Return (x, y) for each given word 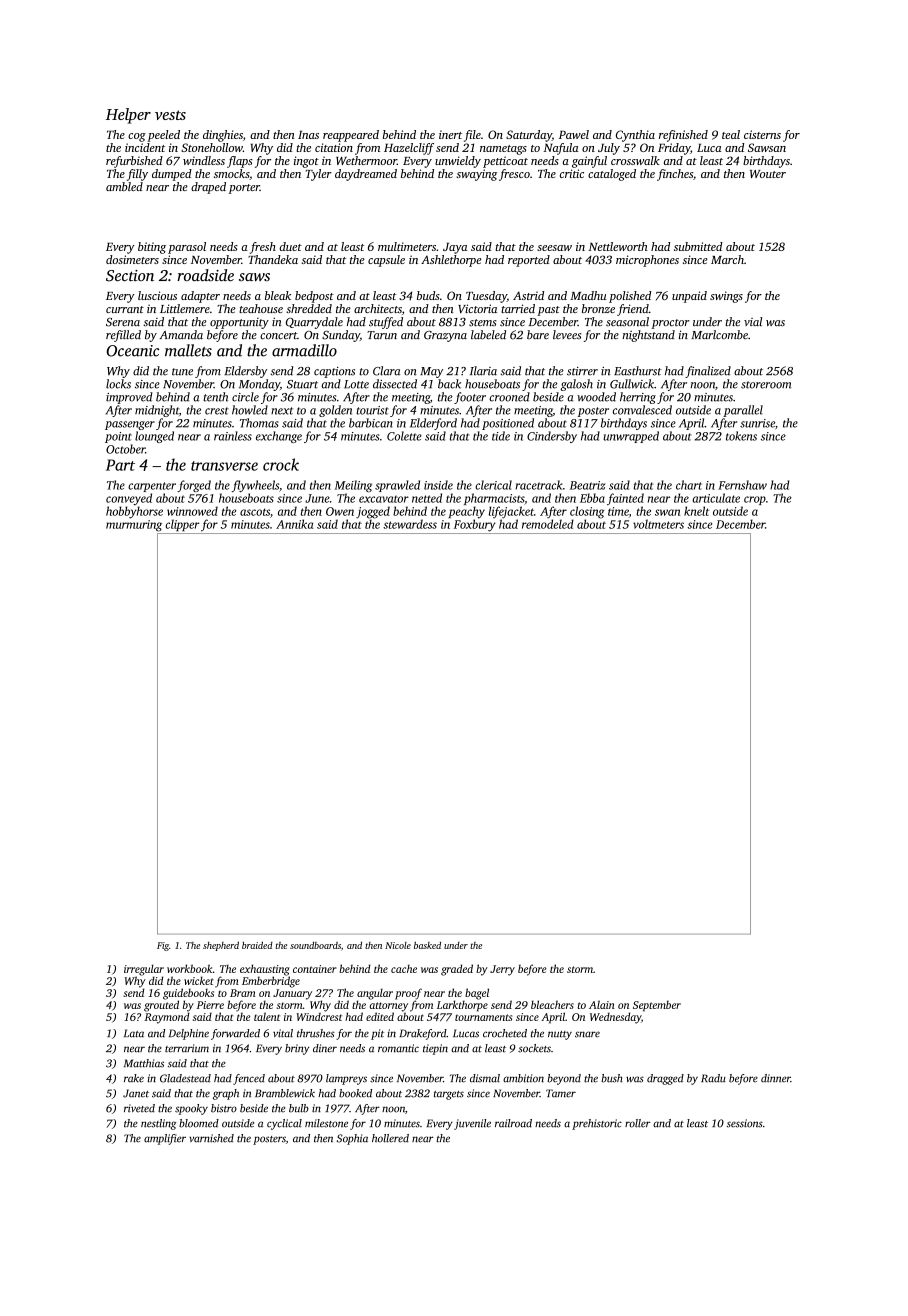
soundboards (315, 945)
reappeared (351, 136)
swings (726, 297)
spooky (191, 1109)
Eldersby (245, 372)
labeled (488, 335)
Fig (163, 946)
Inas (308, 135)
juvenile (472, 1124)
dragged (665, 1079)
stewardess (410, 524)
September (657, 1006)
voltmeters (658, 524)
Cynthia (635, 136)
